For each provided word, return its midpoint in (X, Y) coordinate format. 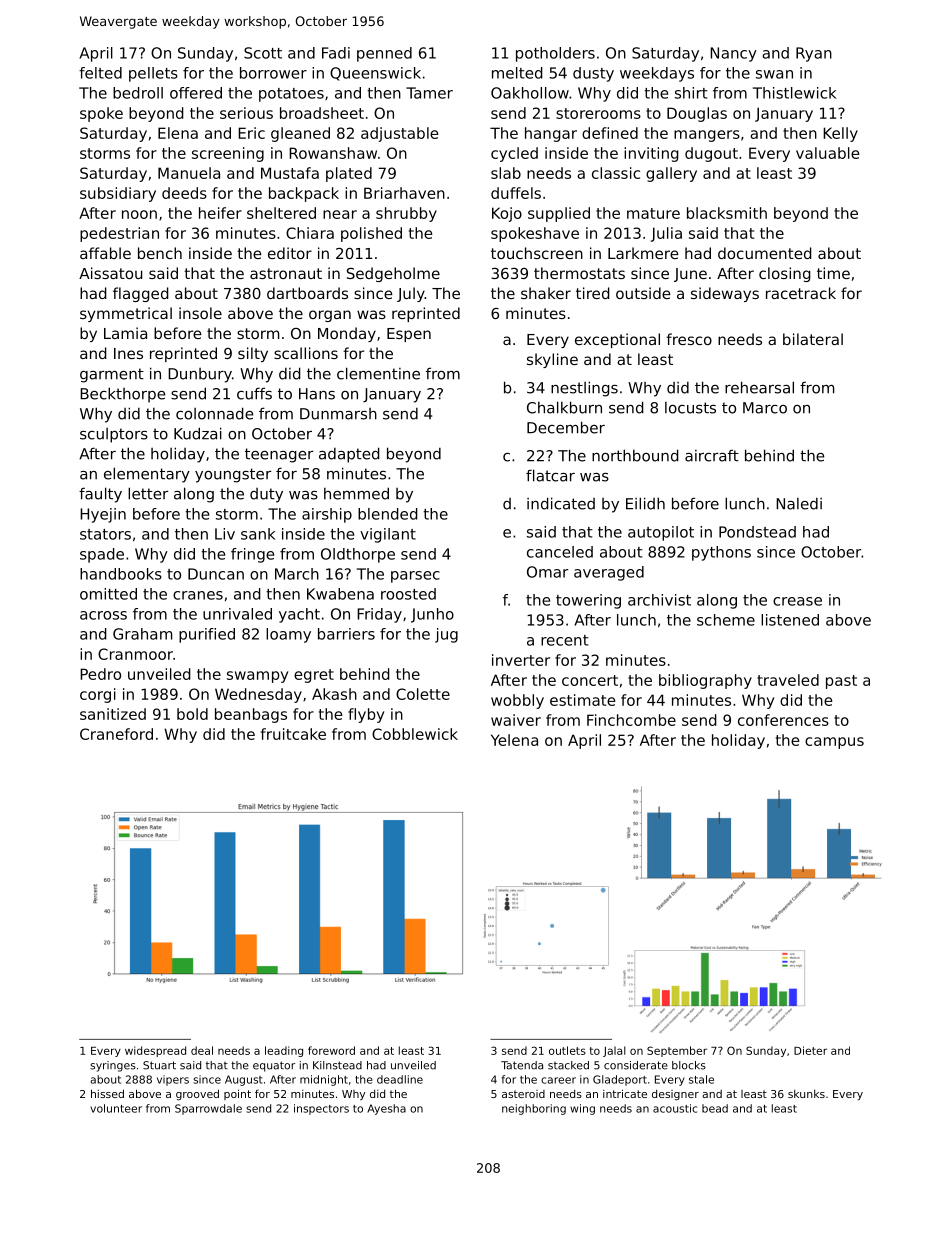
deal (202, 1050)
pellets (153, 74)
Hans (317, 394)
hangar (551, 134)
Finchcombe (631, 720)
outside (643, 293)
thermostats (579, 273)
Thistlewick (794, 93)
